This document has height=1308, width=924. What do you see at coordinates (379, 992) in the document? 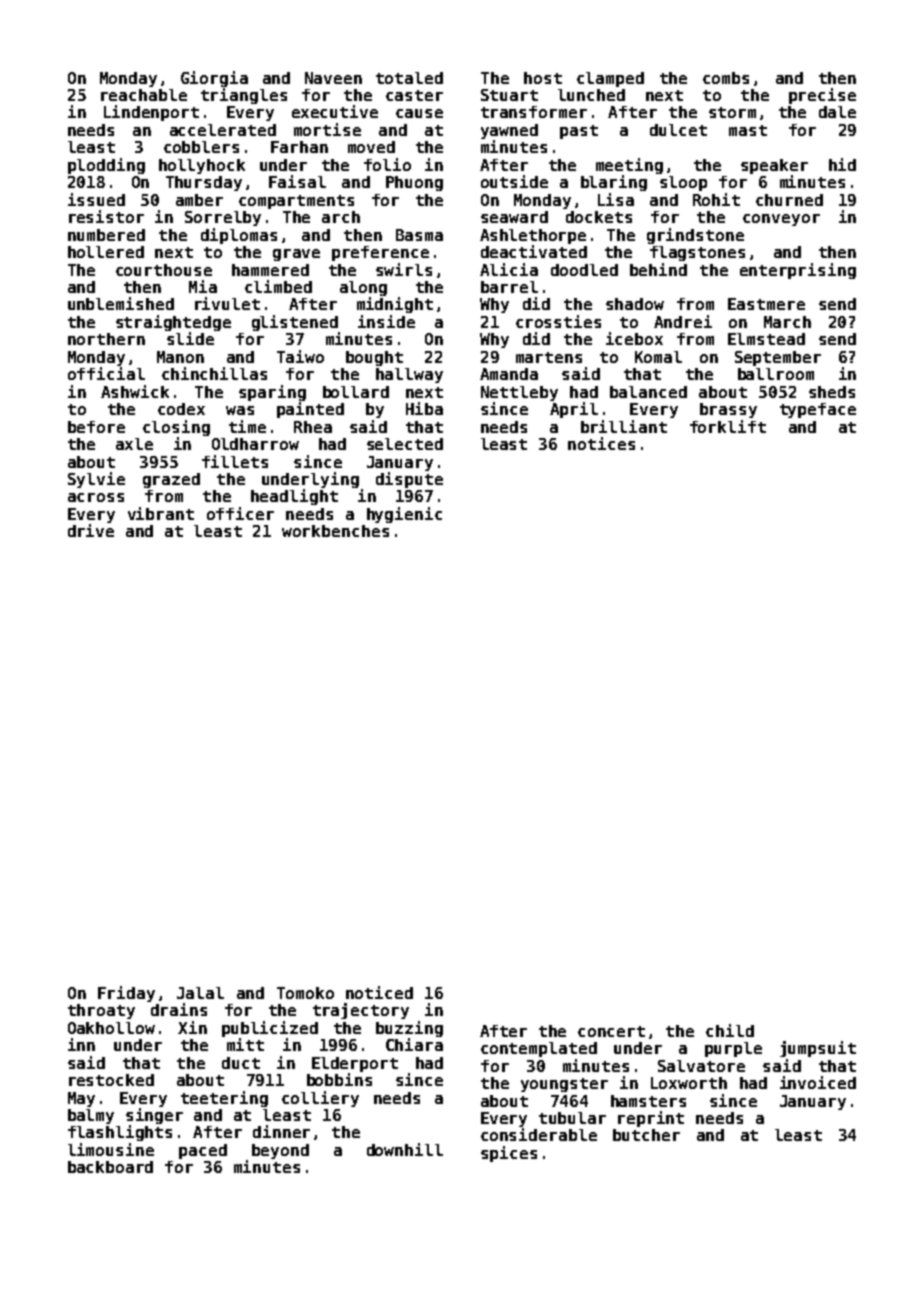
I see `noticed` at bounding box center [379, 992].
